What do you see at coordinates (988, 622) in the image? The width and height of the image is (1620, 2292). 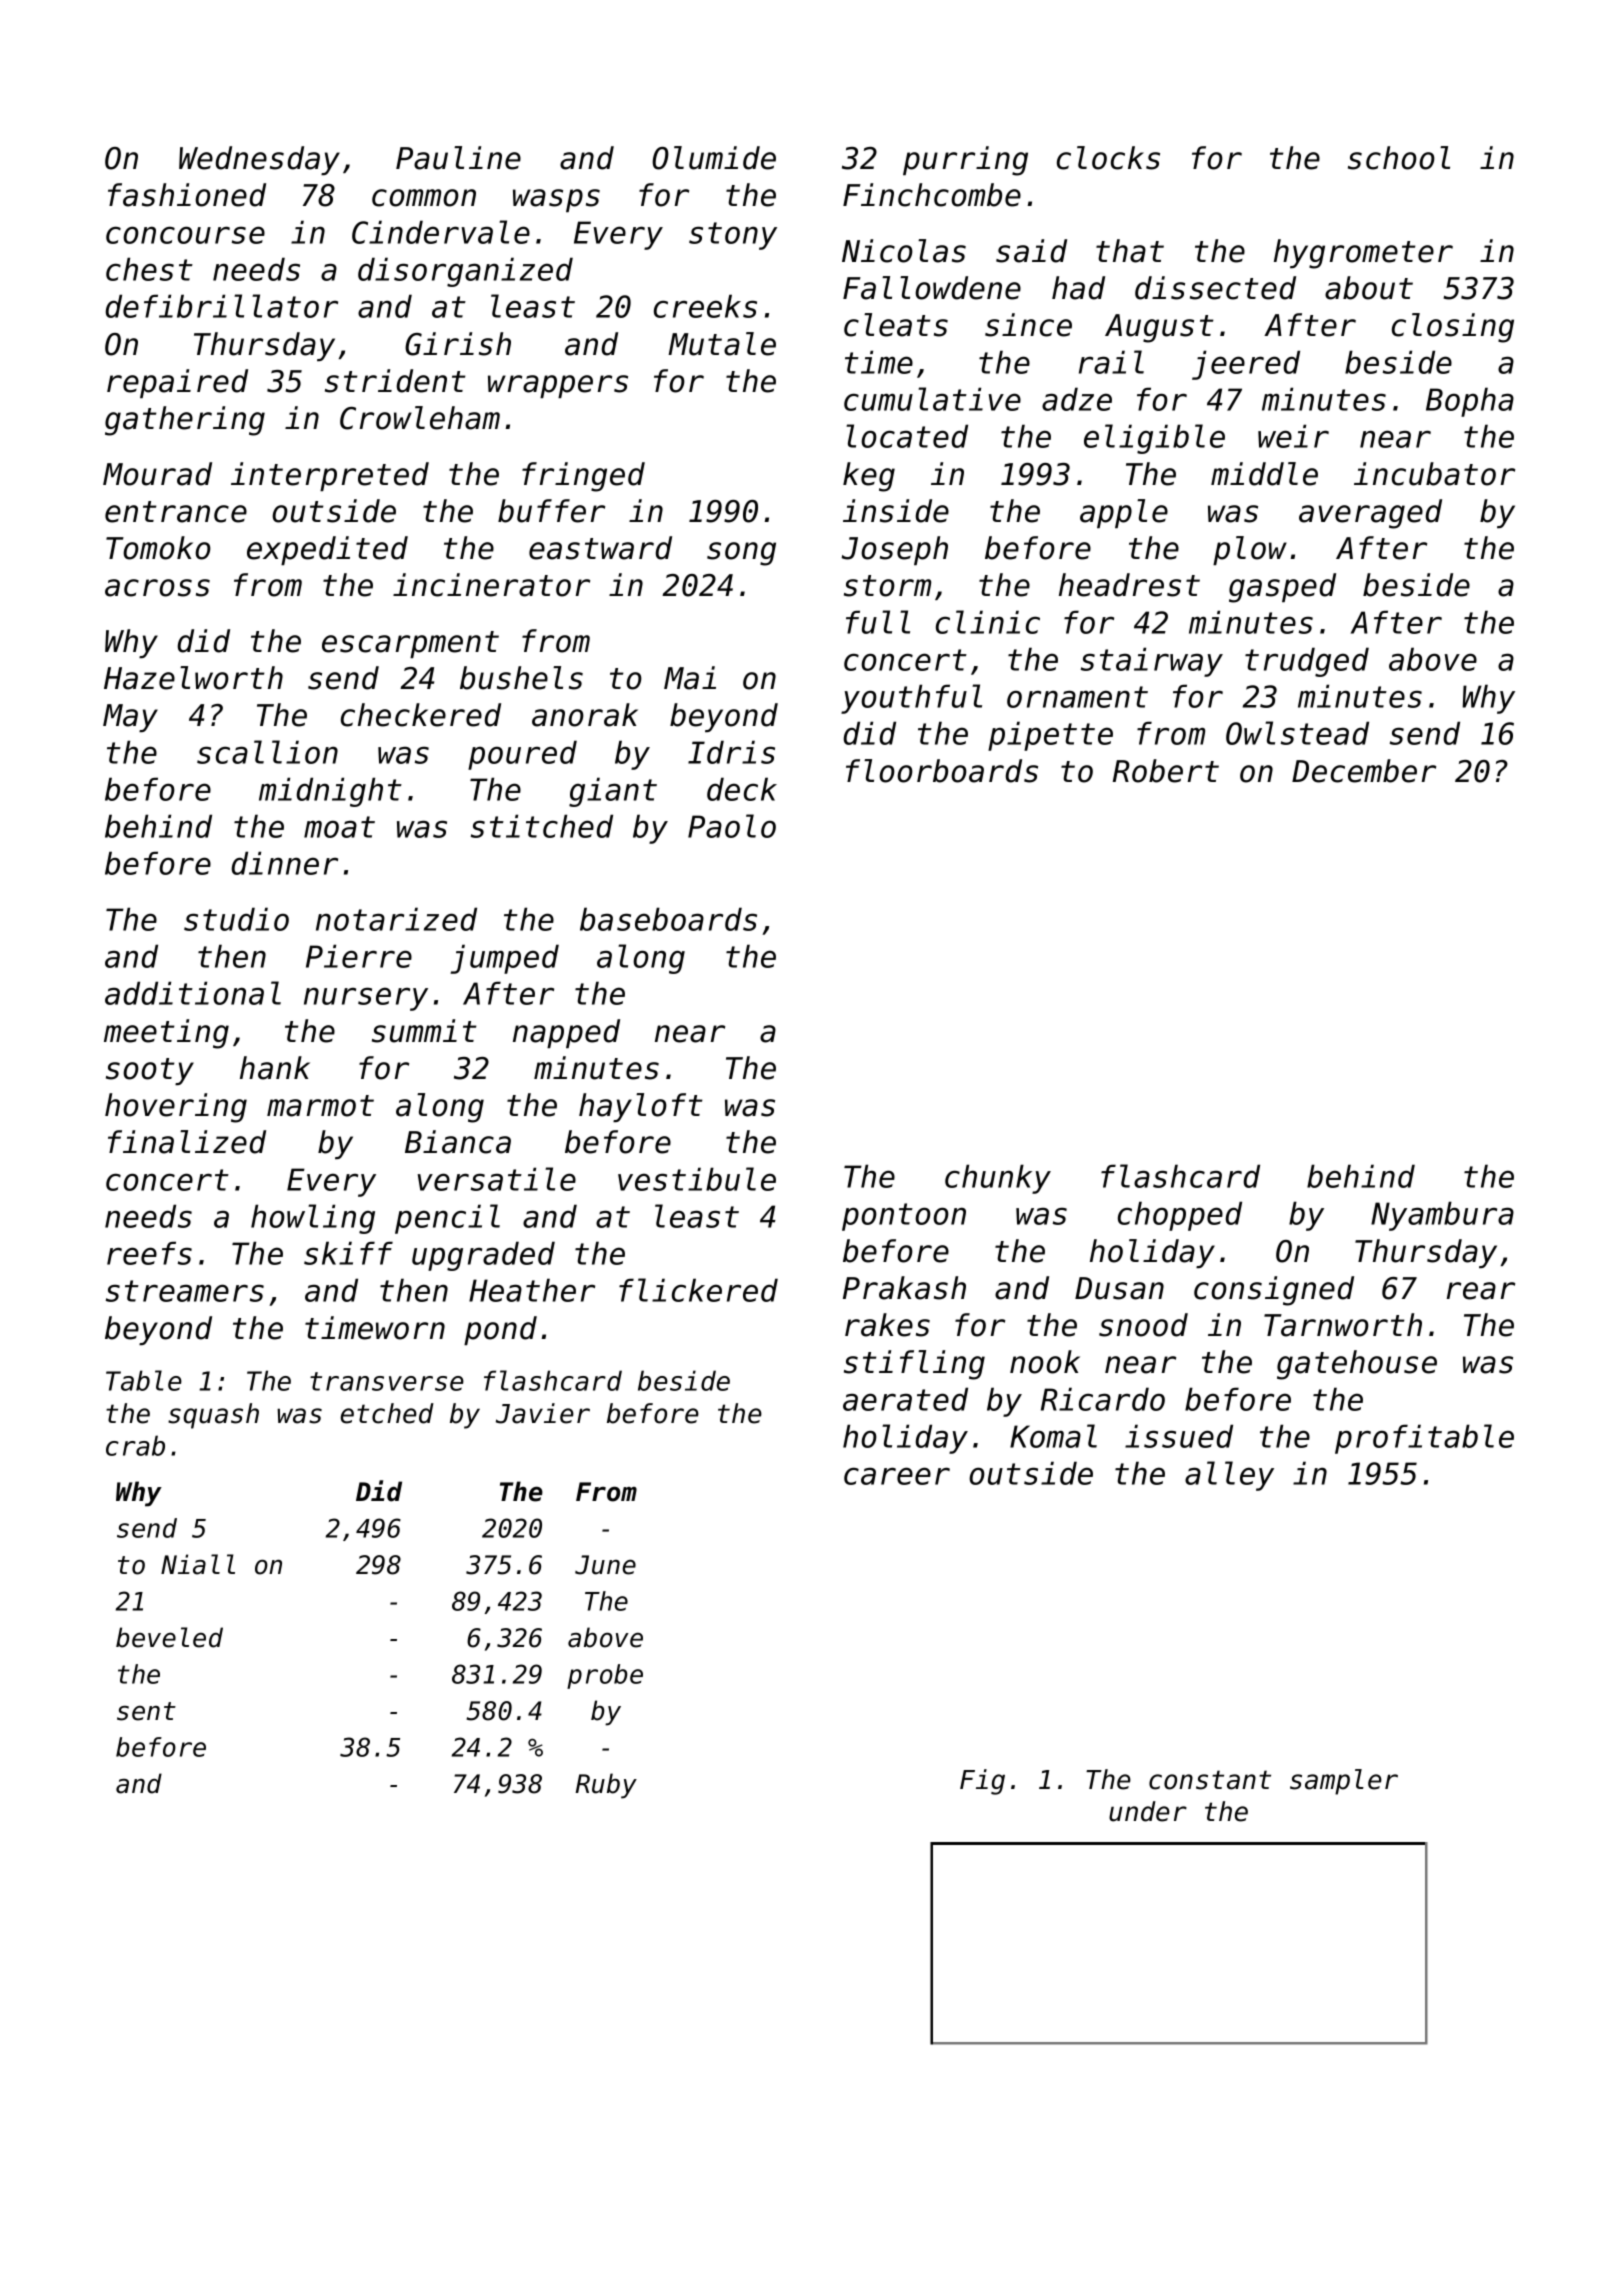 I see `clinic` at bounding box center [988, 622].
